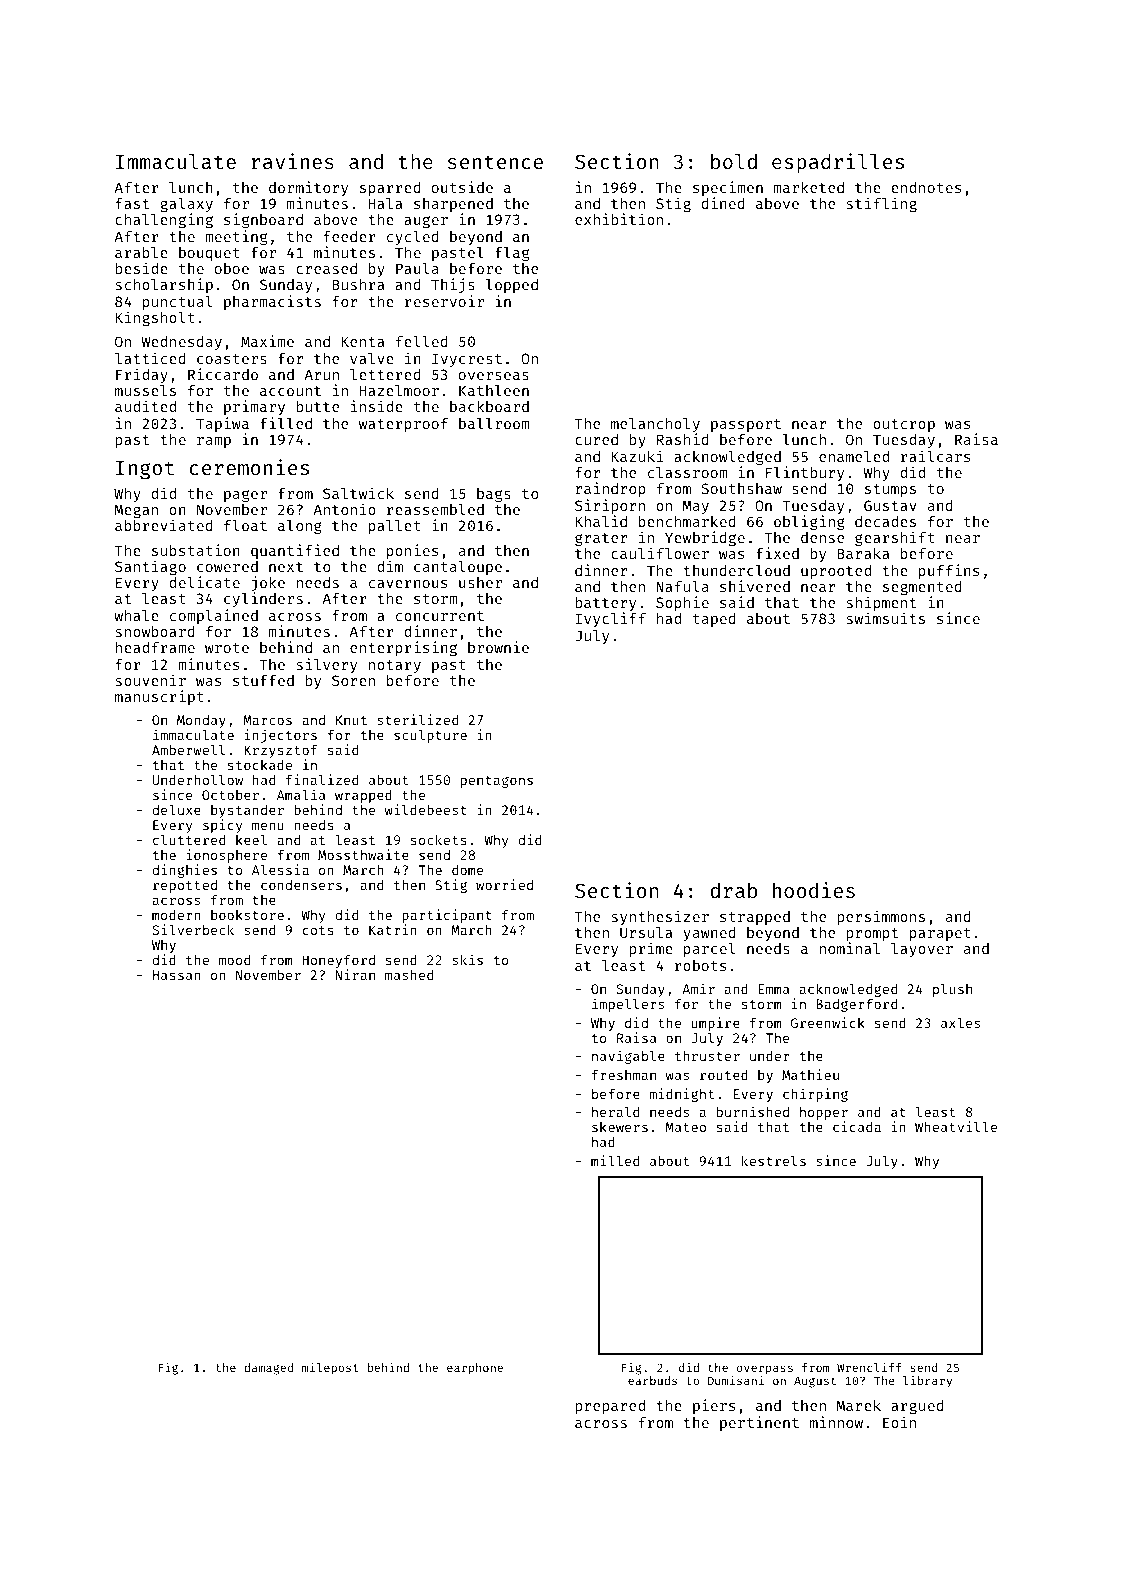 The width and height of the page is (1121, 1585). Describe the element at coordinates (377, 406) in the page. I see `inside` at that location.
